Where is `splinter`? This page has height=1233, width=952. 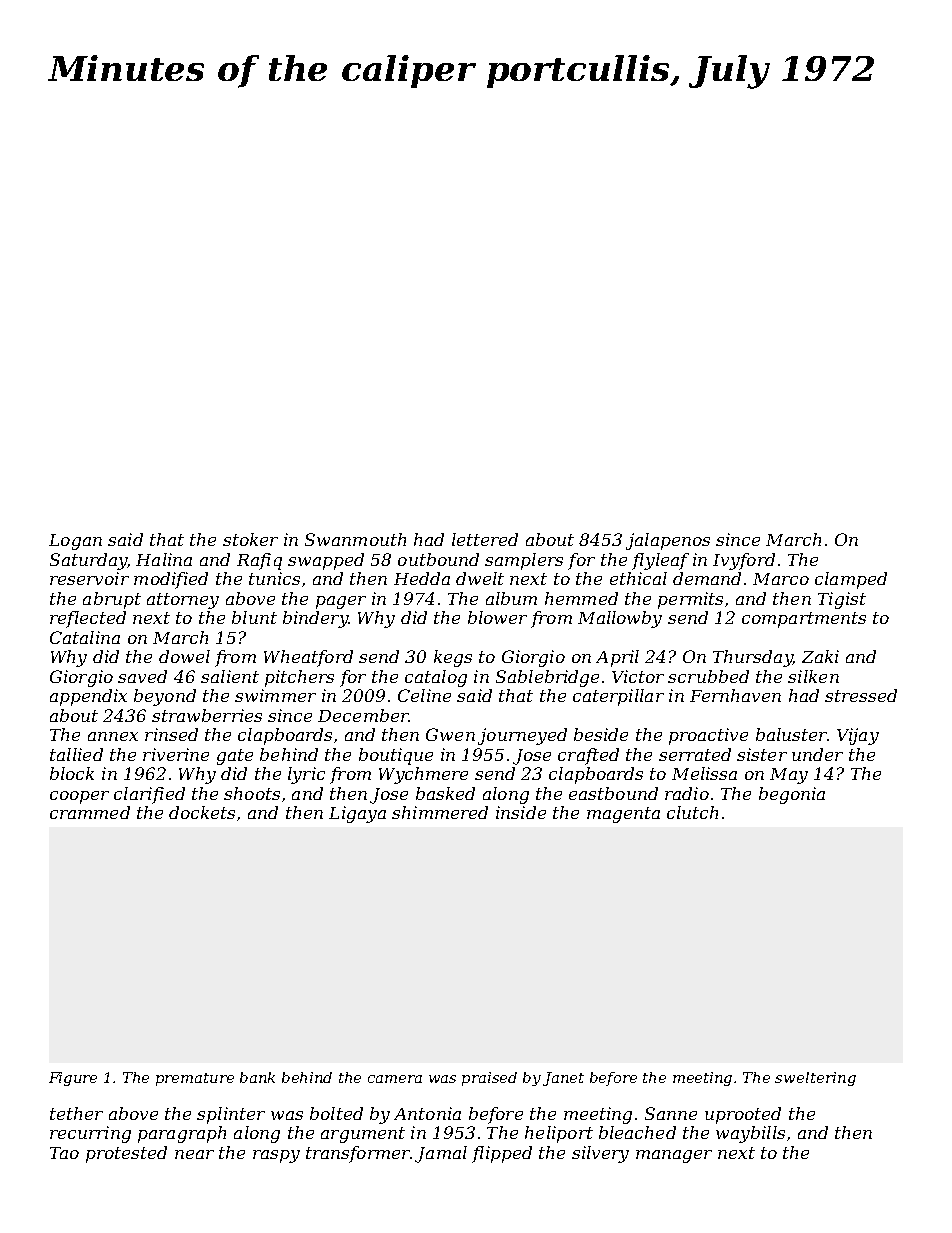 splinter is located at coordinates (231, 1115).
